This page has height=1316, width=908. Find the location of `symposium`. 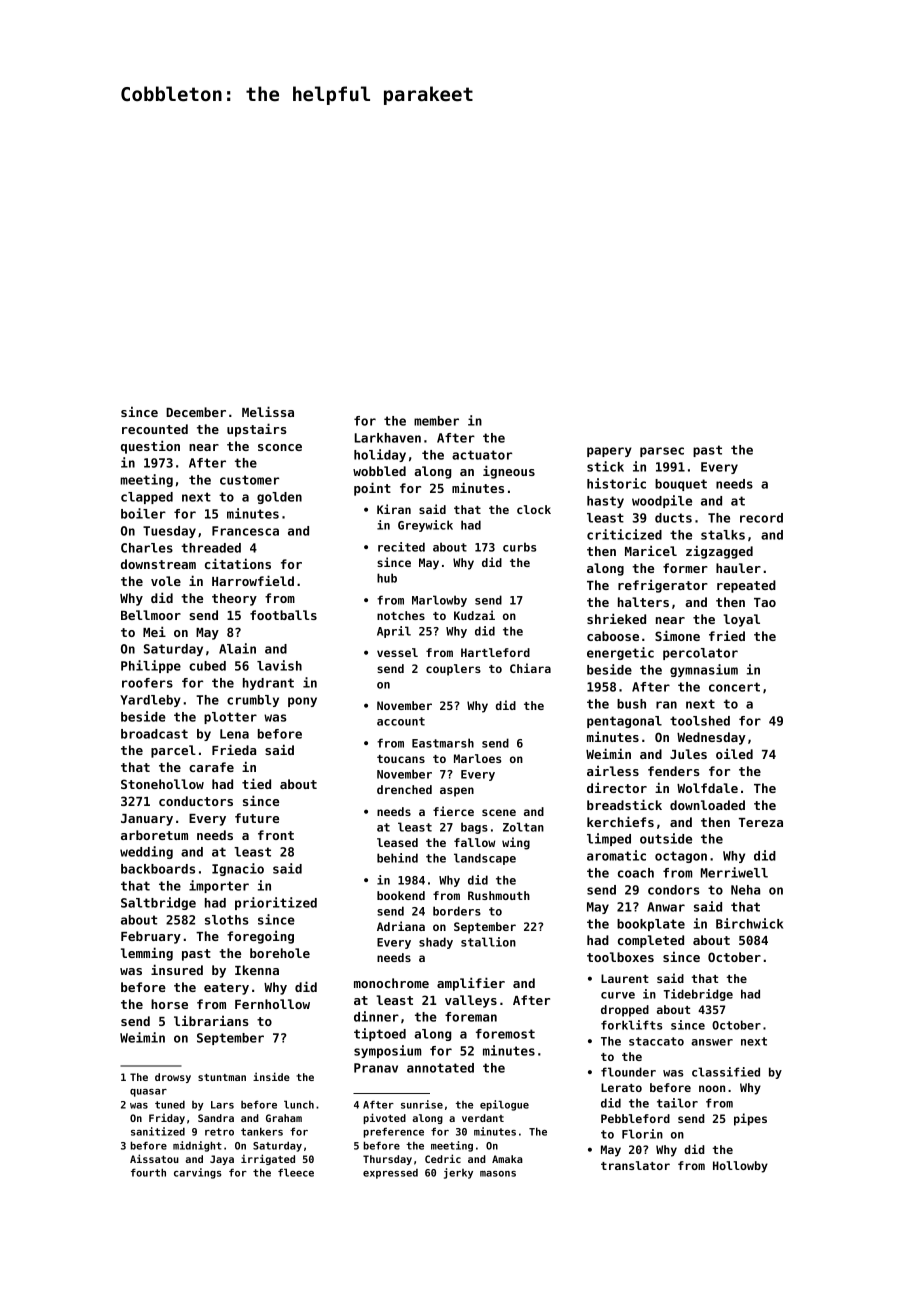

symposium is located at coordinates (387, 1051).
